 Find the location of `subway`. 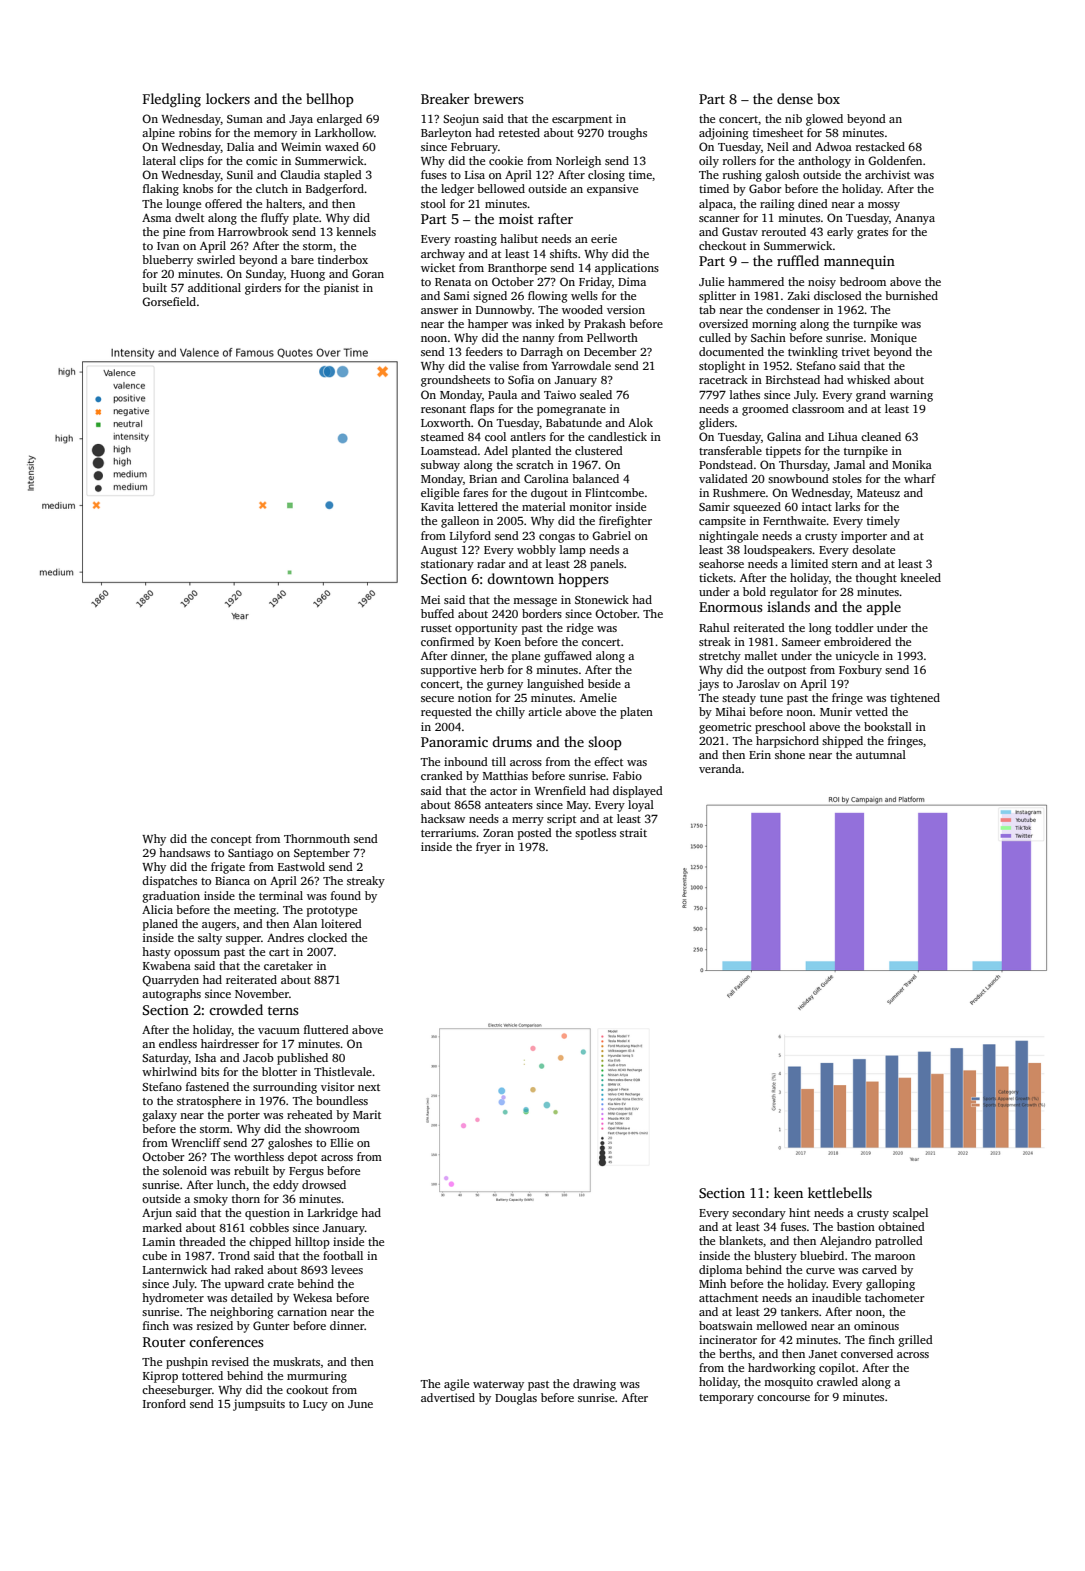

subway is located at coordinates (440, 466).
